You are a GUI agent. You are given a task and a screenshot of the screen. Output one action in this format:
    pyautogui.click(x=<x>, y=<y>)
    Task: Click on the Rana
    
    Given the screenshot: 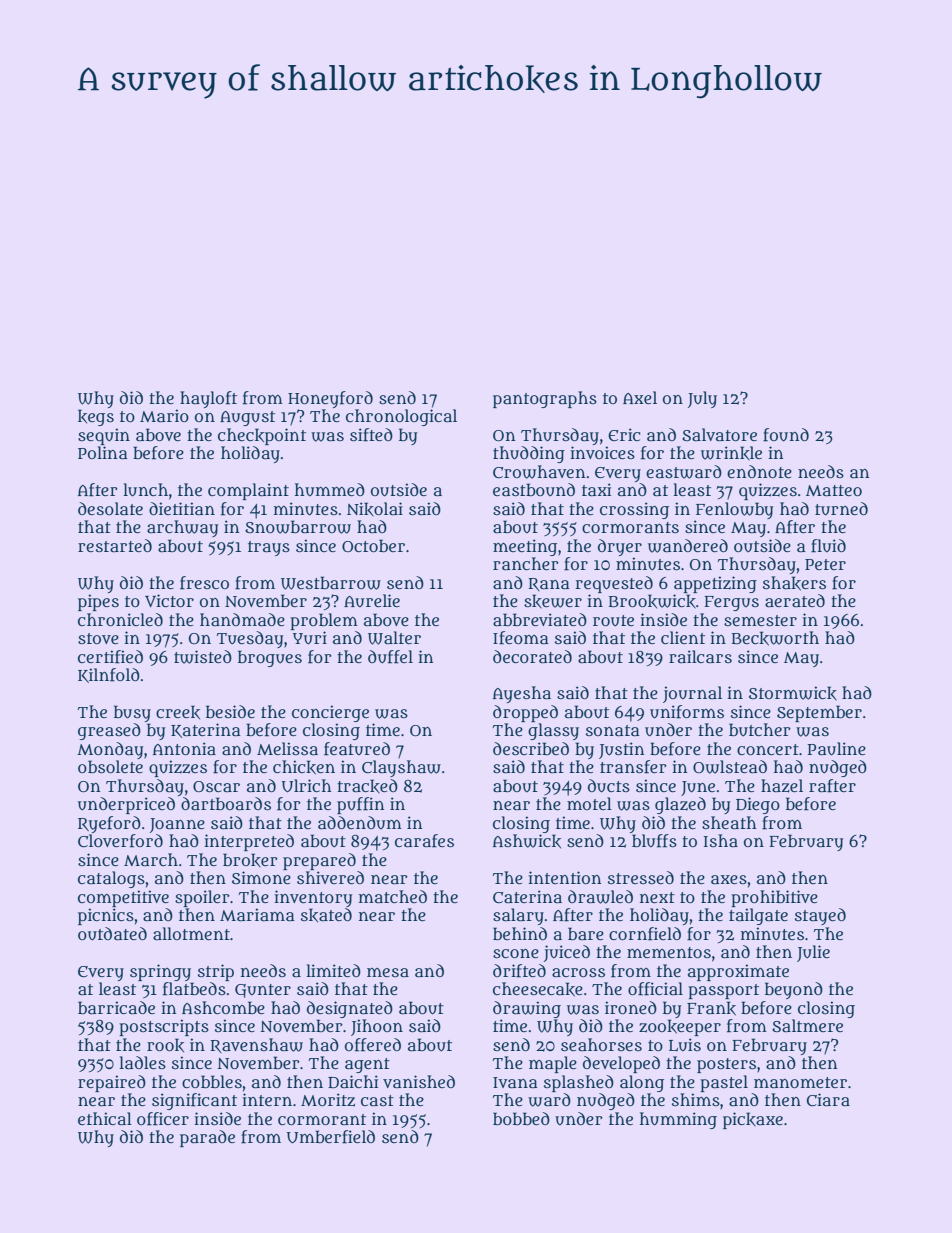 What is the action you would take?
    pyautogui.click(x=549, y=584)
